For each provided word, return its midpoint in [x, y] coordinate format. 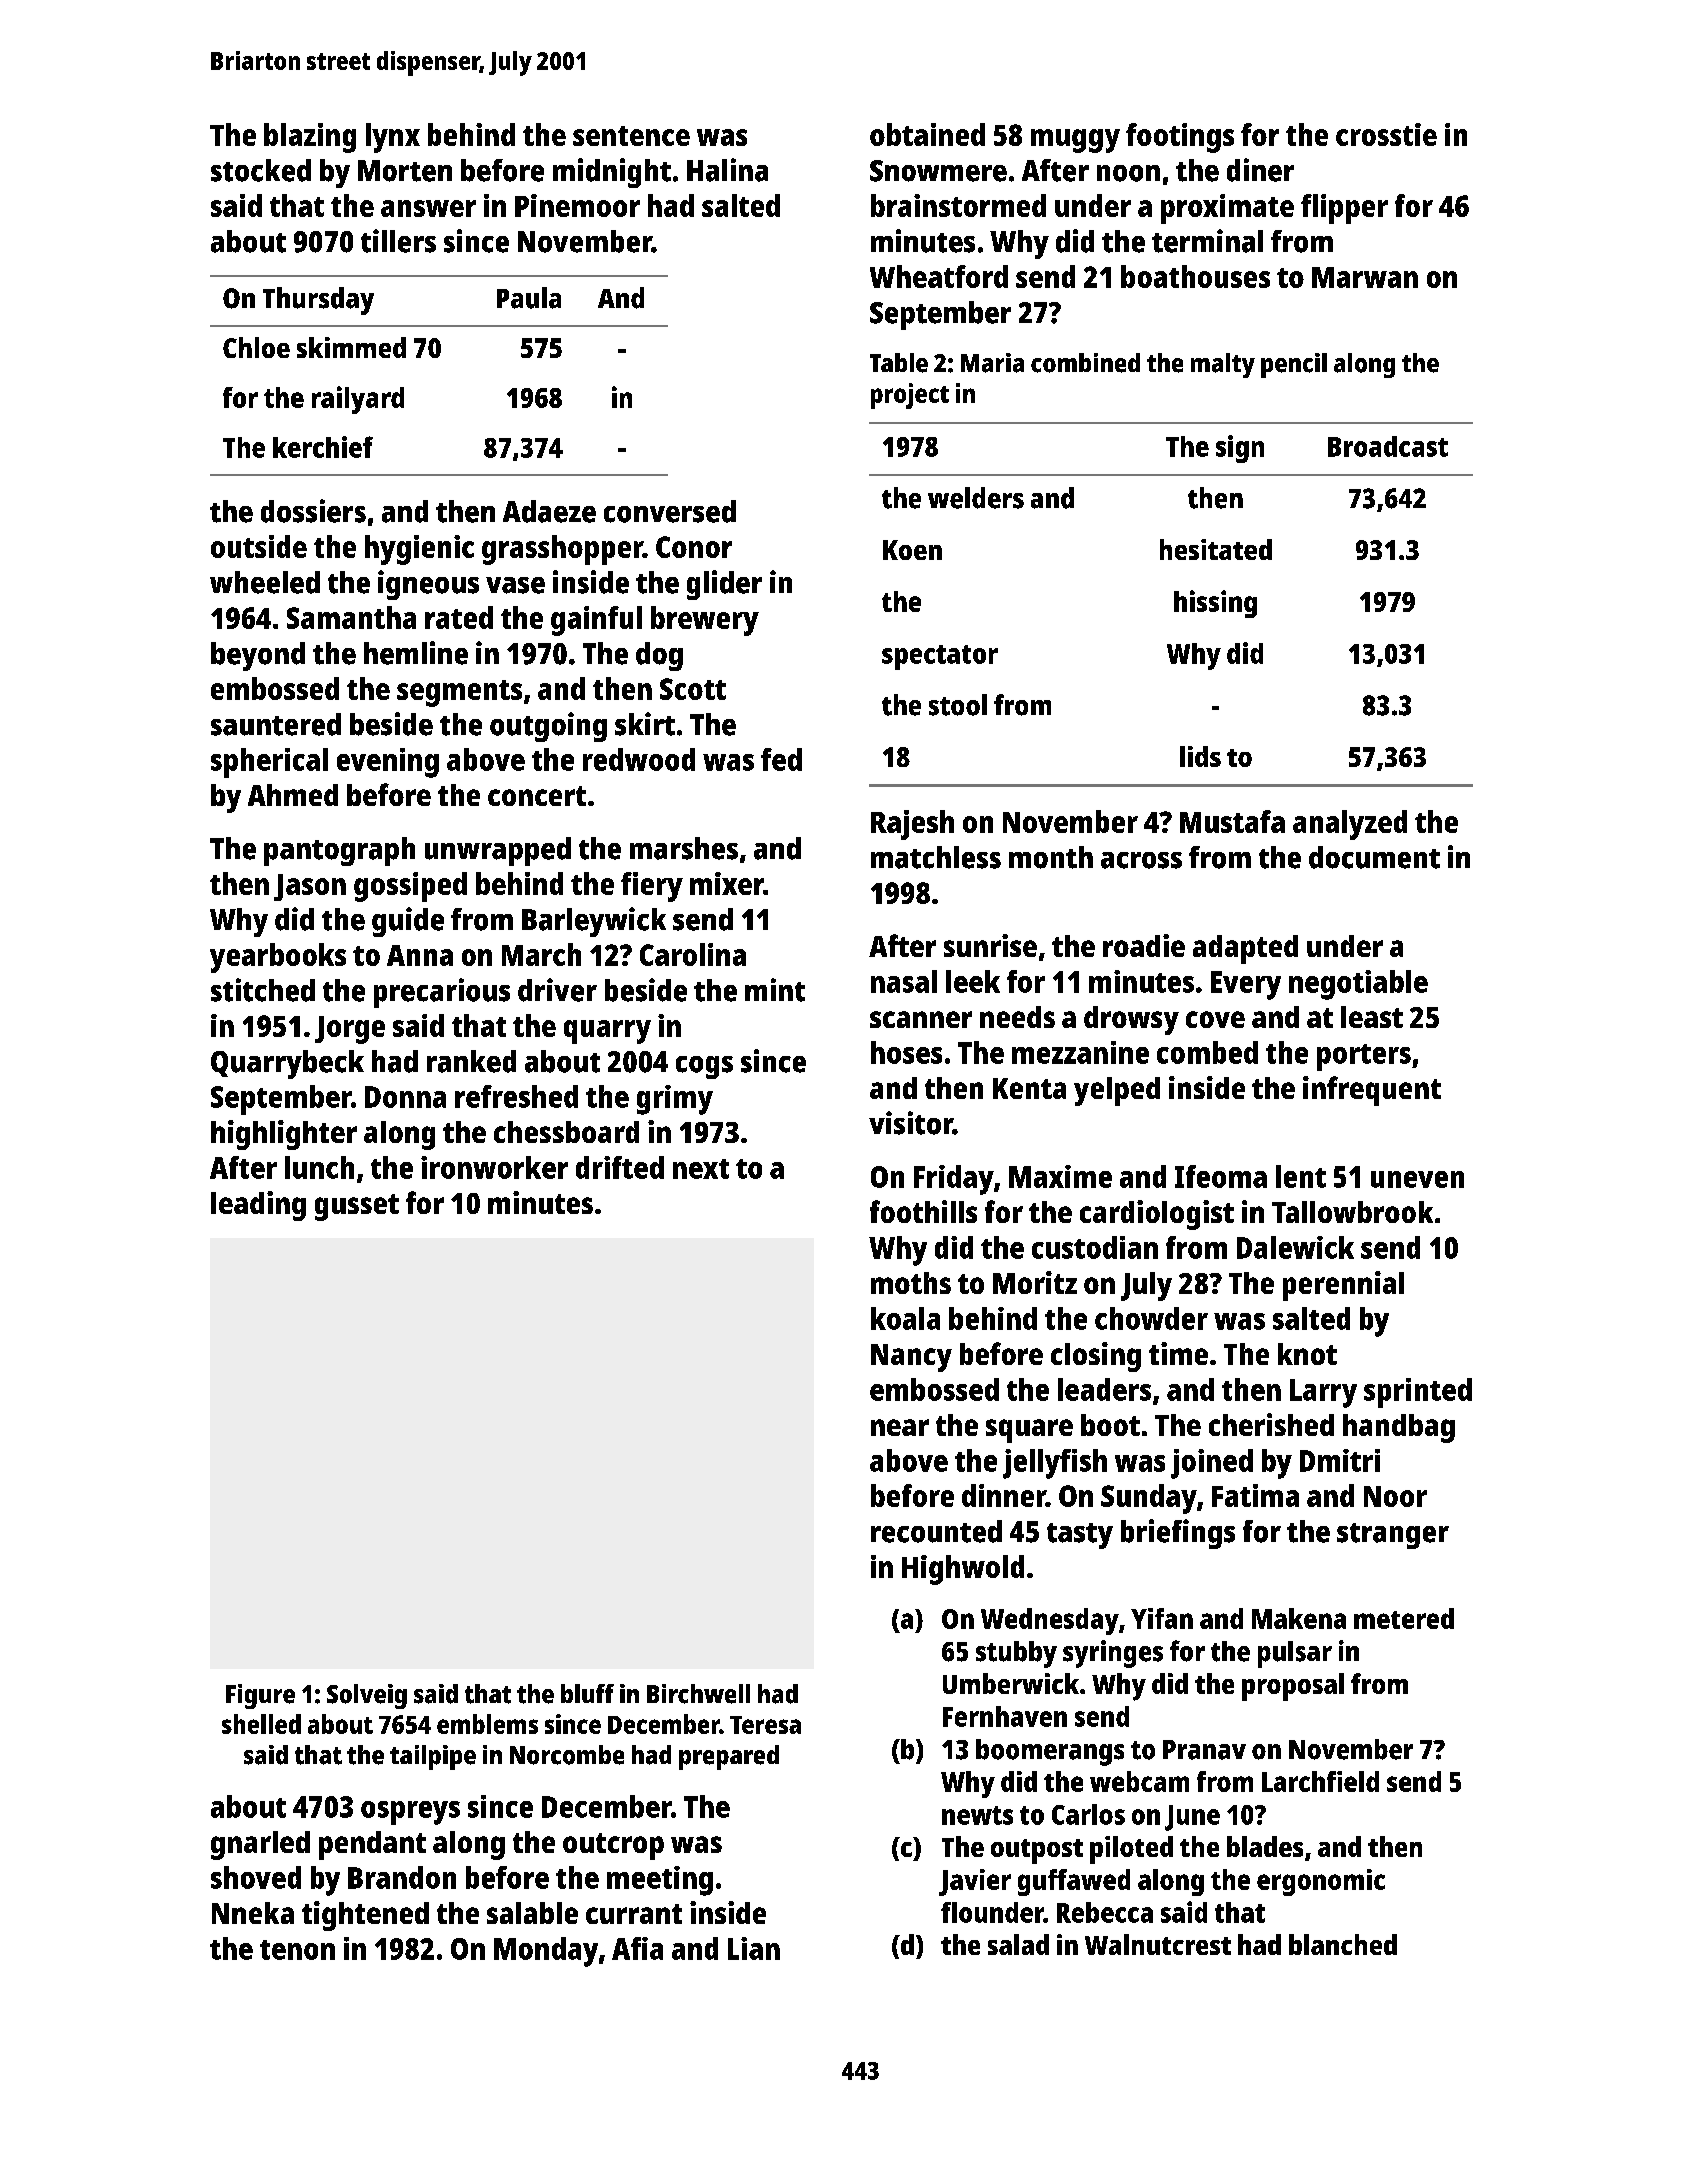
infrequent [1372, 1091]
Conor [694, 547]
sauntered [276, 724]
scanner [921, 1019]
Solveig [367, 1696]
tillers [398, 241]
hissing [1215, 604]
